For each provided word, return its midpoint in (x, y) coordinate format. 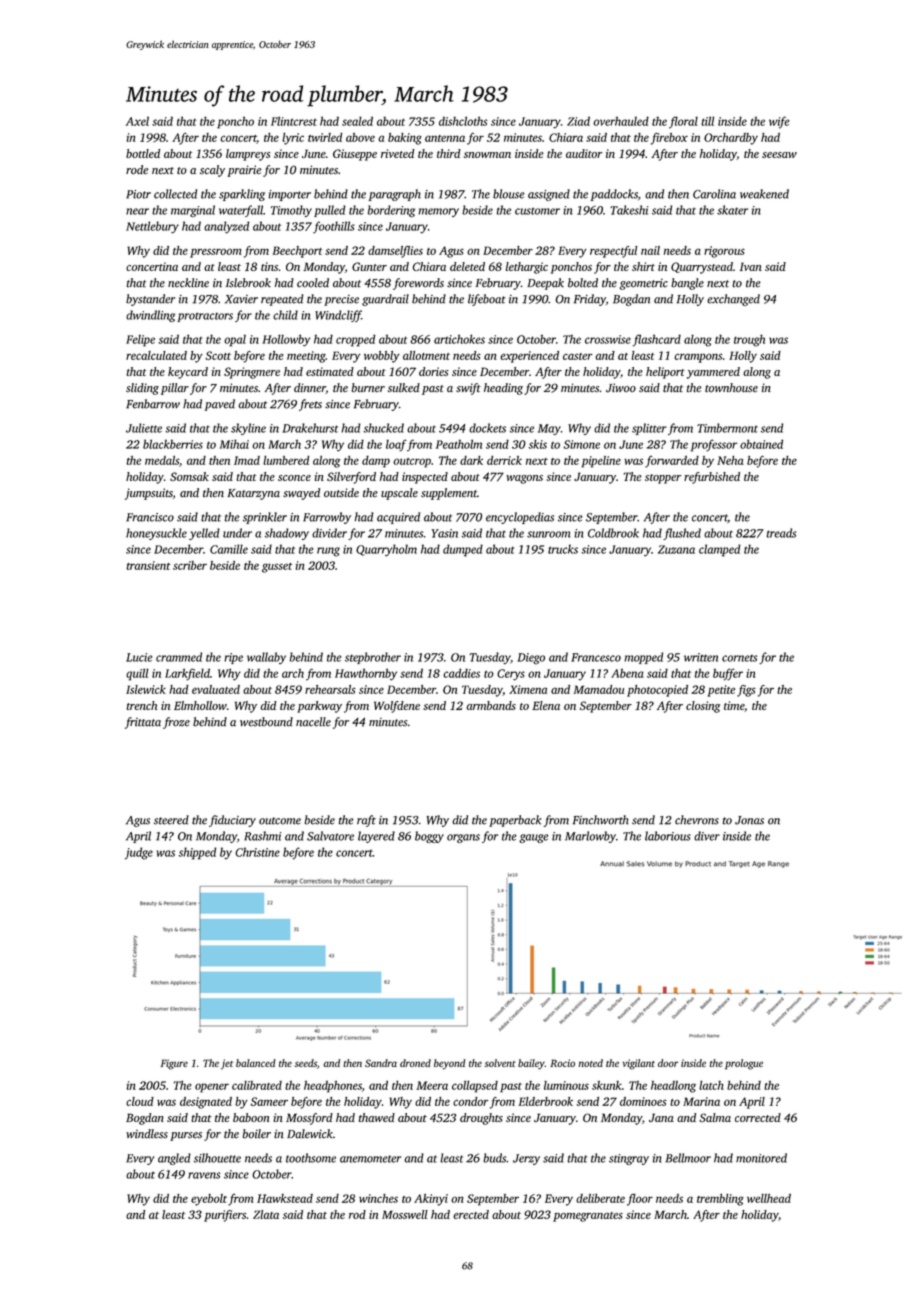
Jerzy (526, 1159)
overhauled (621, 121)
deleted (467, 266)
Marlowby (590, 837)
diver (707, 836)
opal (235, 340)
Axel (137, 121)
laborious (668, 836)
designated (206, 1103)
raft (366, 821)
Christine (257, 852)
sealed (357, 121)
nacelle (313, 722)
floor (640, 1199)
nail (650, 250)
